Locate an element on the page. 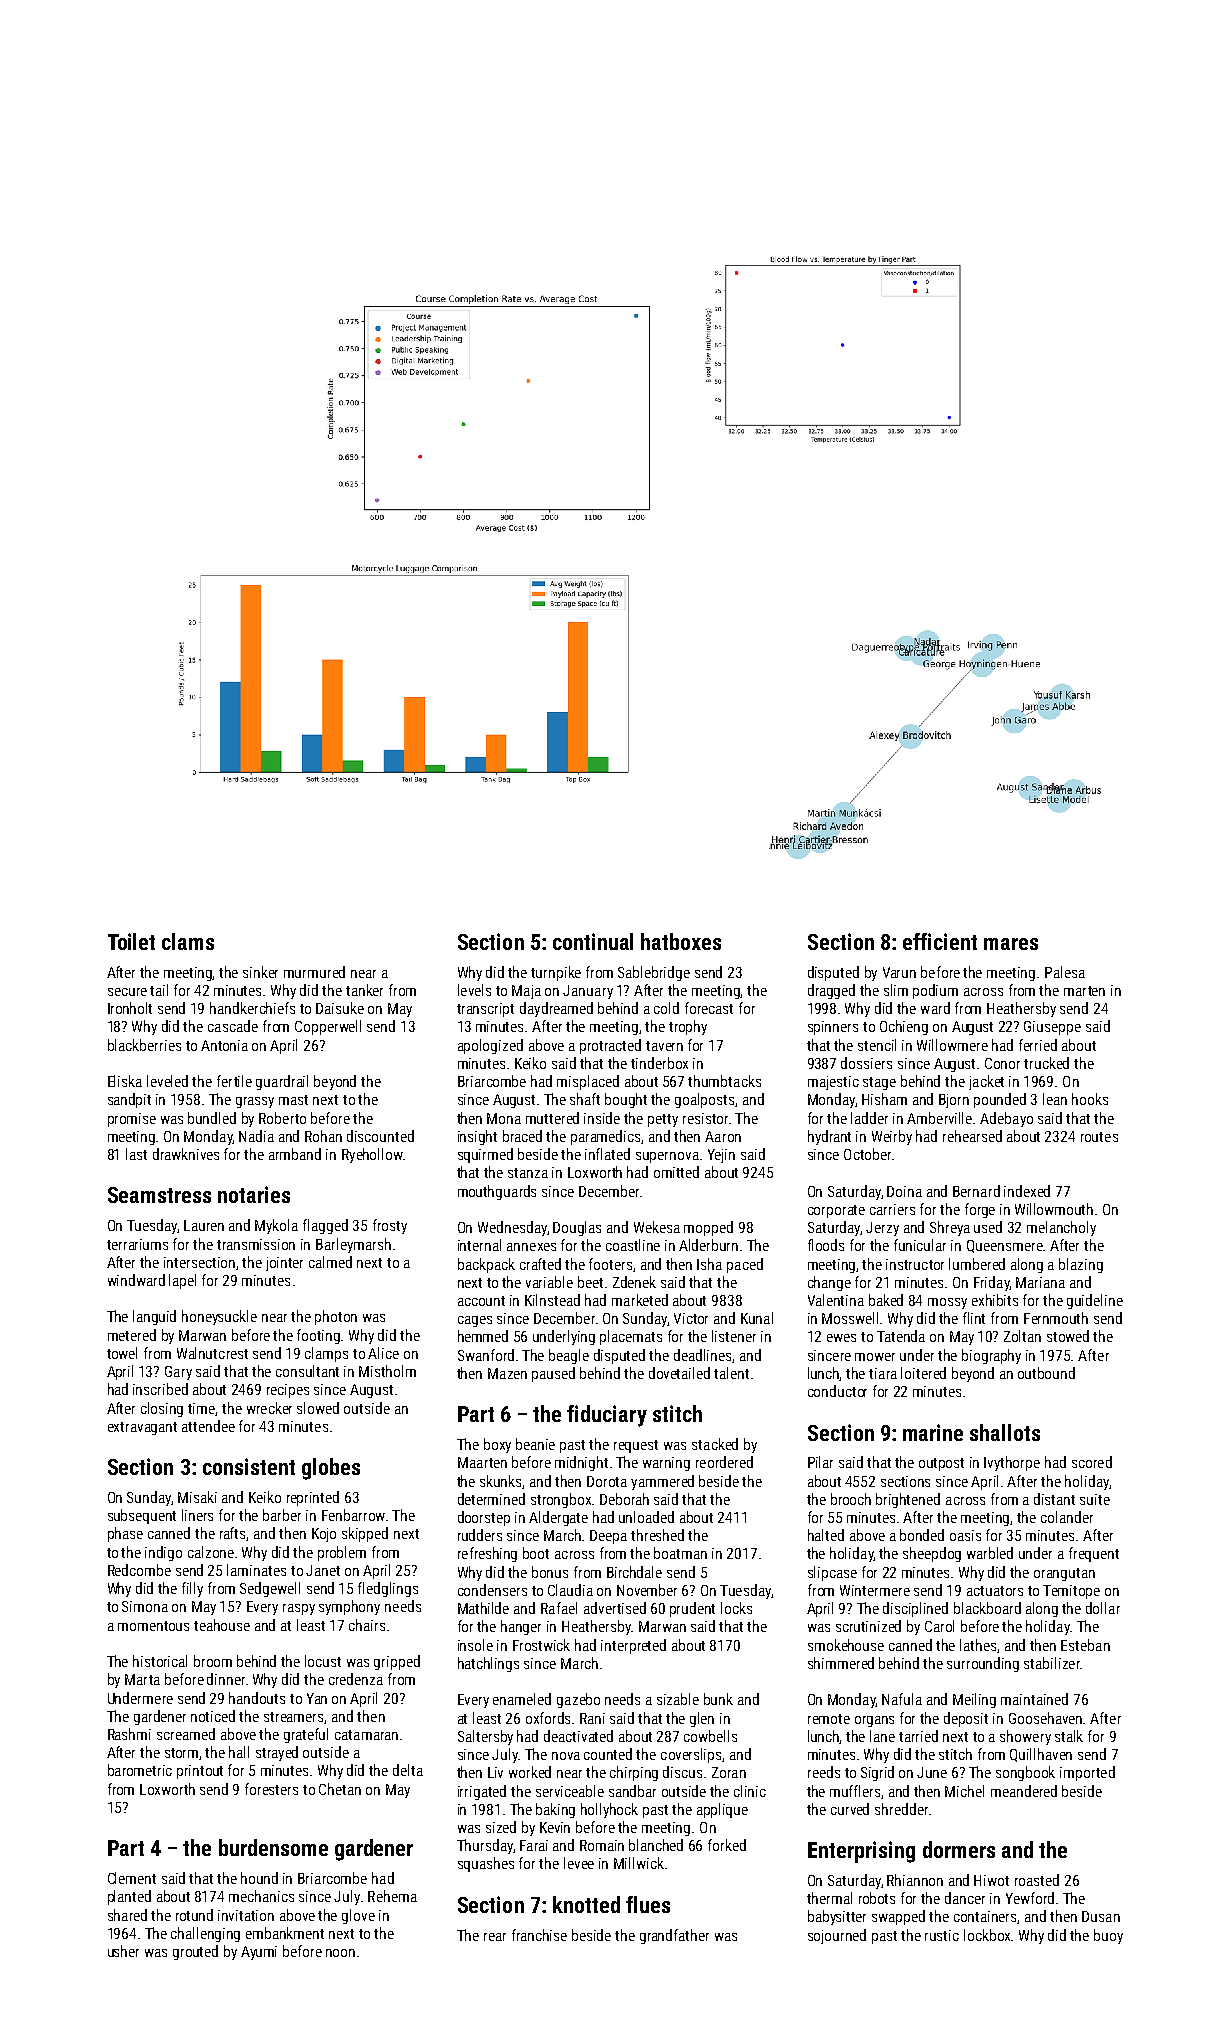 The image size is (1231, 2027). midnight is located at coordinates (581, 1463).
